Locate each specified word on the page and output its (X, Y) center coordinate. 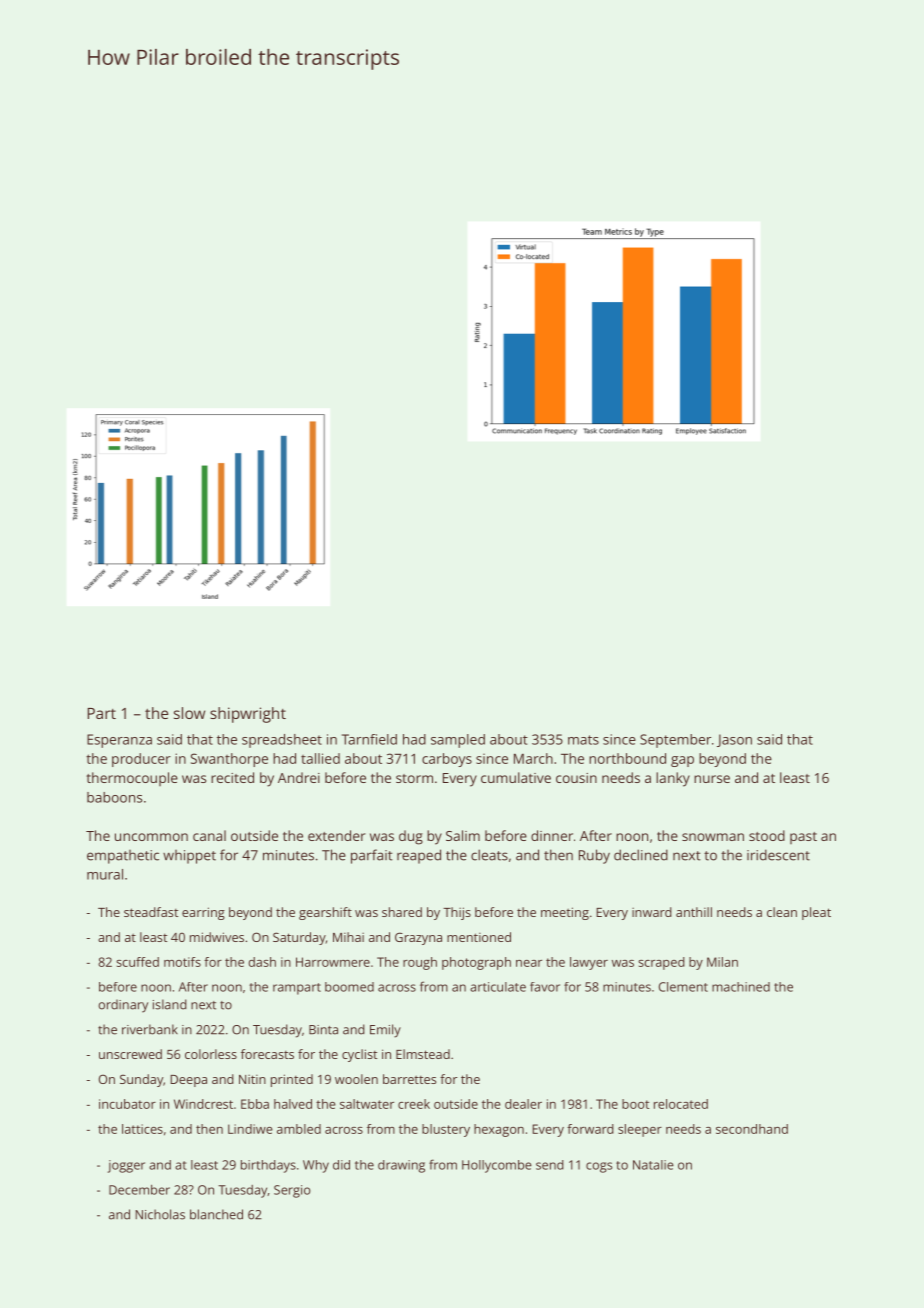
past (803, 838)
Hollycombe (497, 1166)
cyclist (359, 1055)
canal (209, 835)
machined (741, 987)
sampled (458, 741)
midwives (217, 937)
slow (189, 713)
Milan (722, 962)
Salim (463, 835)
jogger (126, 1166)
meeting (565, 913)
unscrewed (130, 1054)
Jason (734, 740)
